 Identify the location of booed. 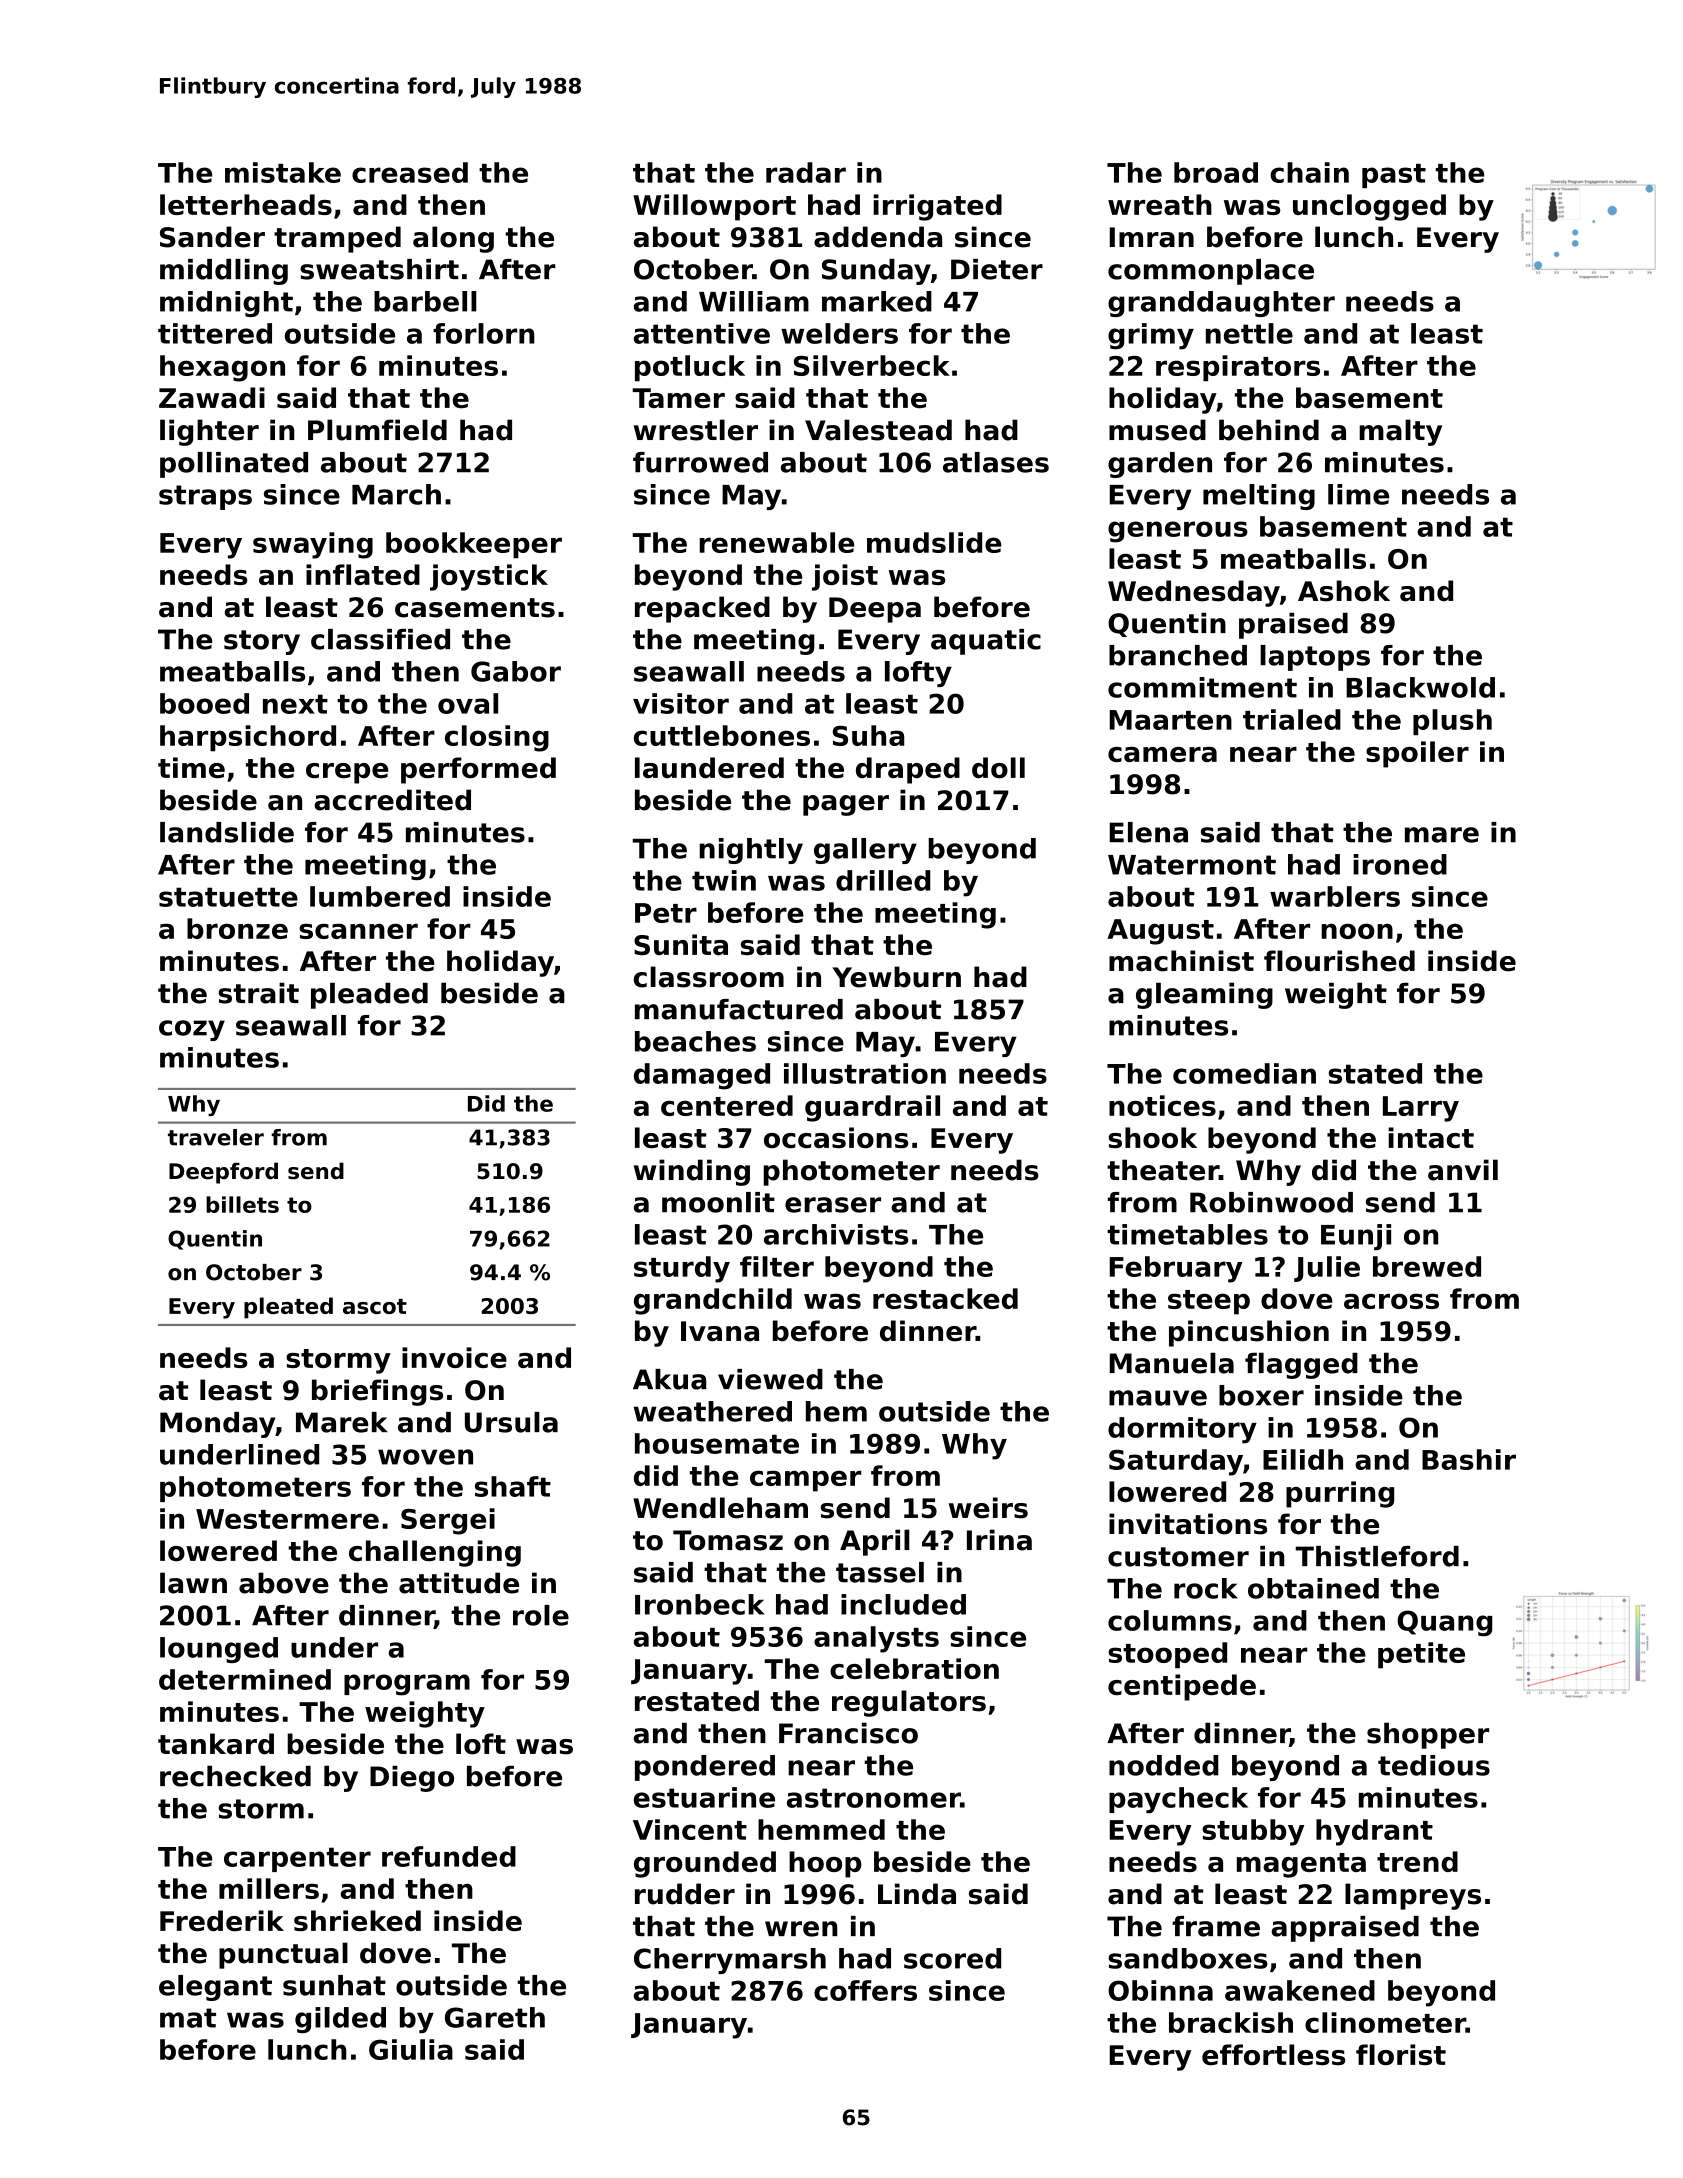
(204, 703).
